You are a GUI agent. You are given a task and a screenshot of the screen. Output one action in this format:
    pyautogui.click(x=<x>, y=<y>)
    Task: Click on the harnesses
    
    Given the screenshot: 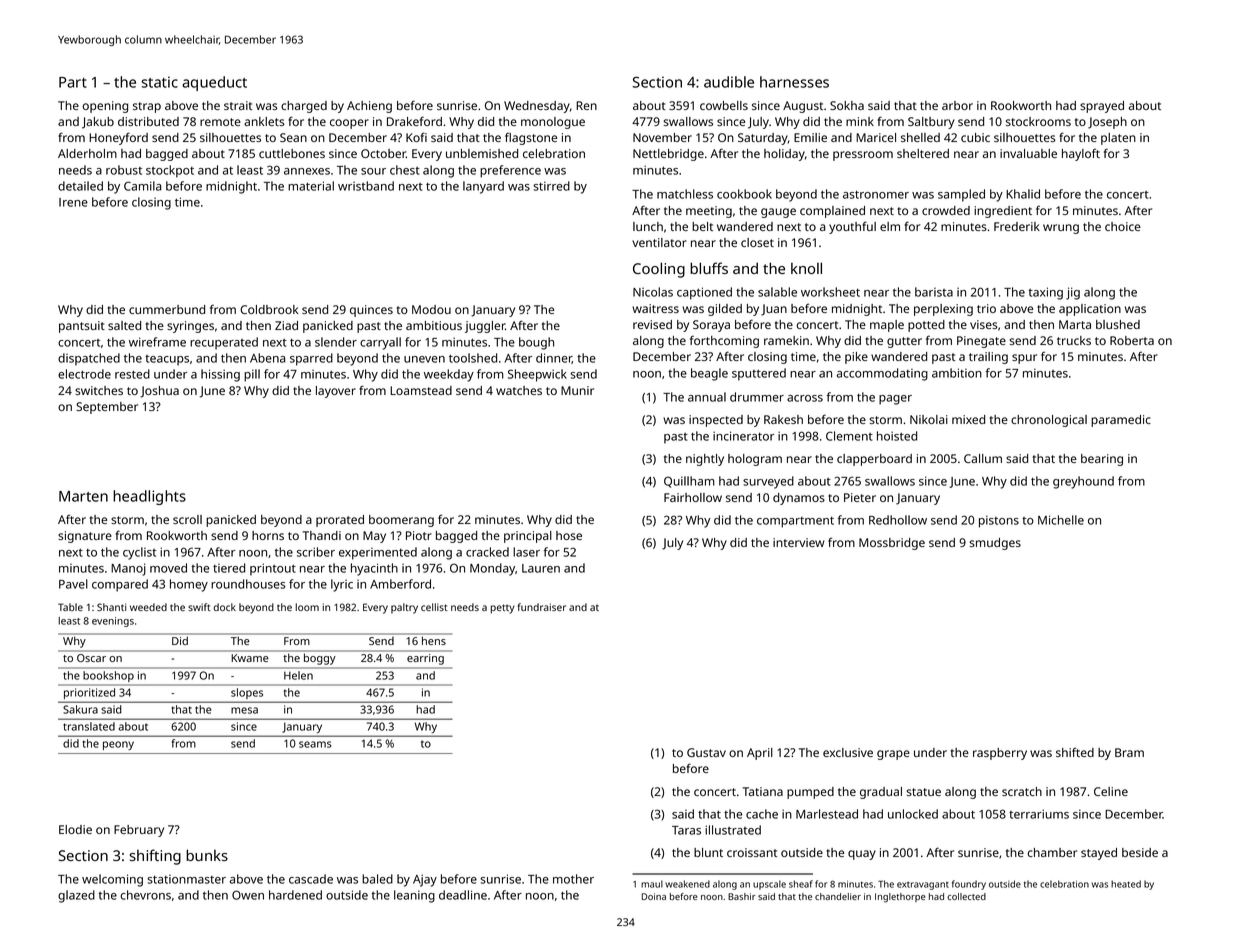 What is the action you would take?
    pyautogui.click(x=794, y=82)
